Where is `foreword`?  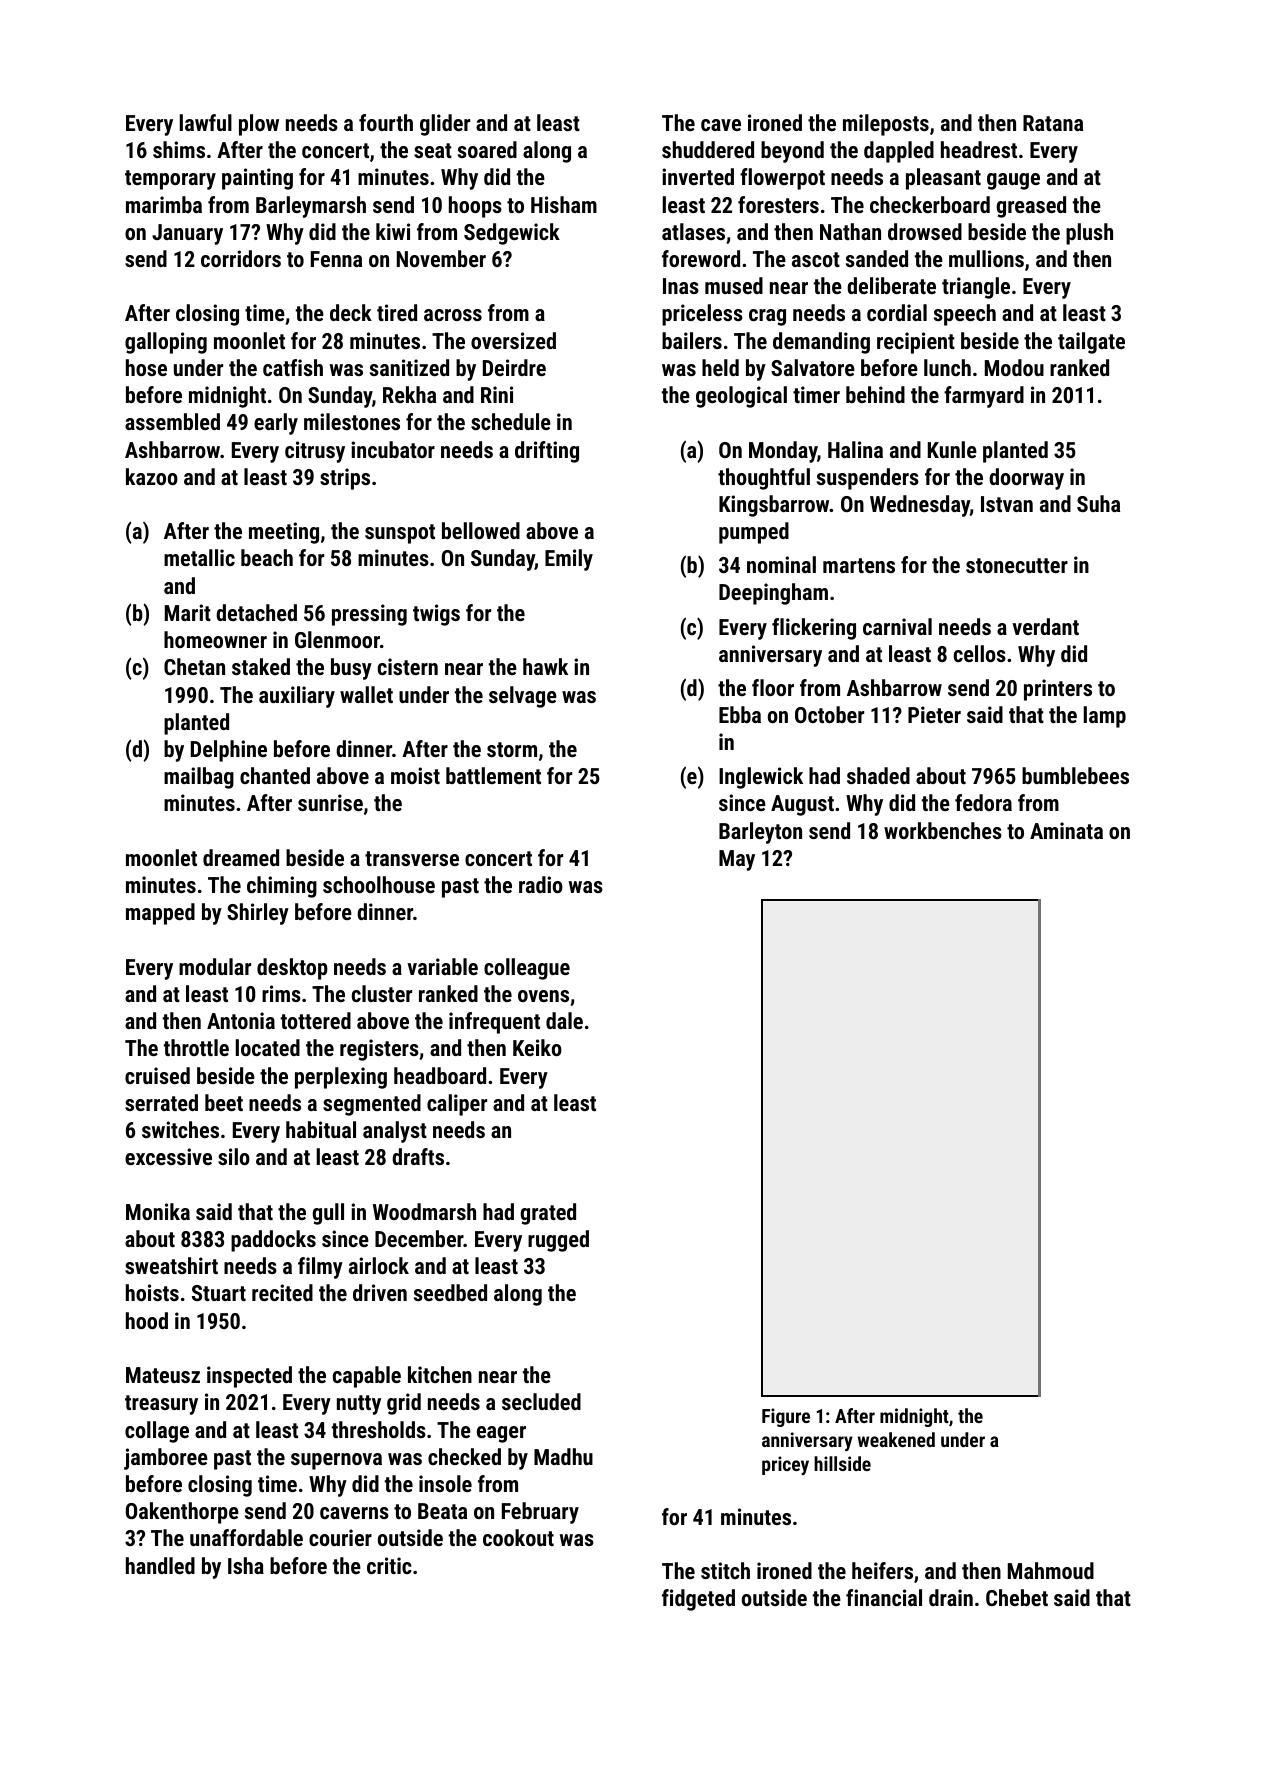 foreword is located at coordinates (701, 258).
